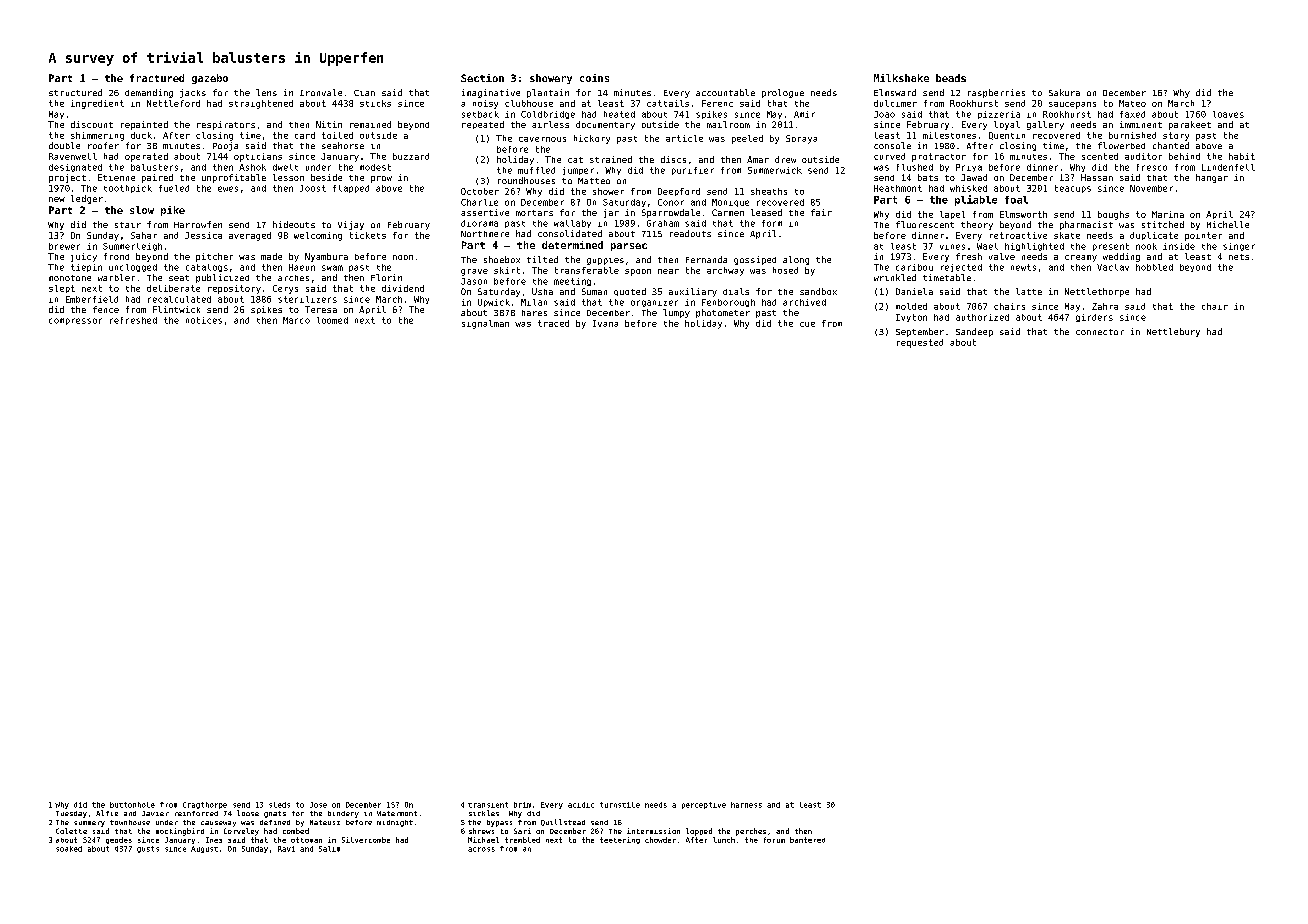 The width and height of the screenshot is (1308, 924). What do you see at coordinates (488, 805) in the screenshot?
I see `transient` at bounding box center [488, 805].
